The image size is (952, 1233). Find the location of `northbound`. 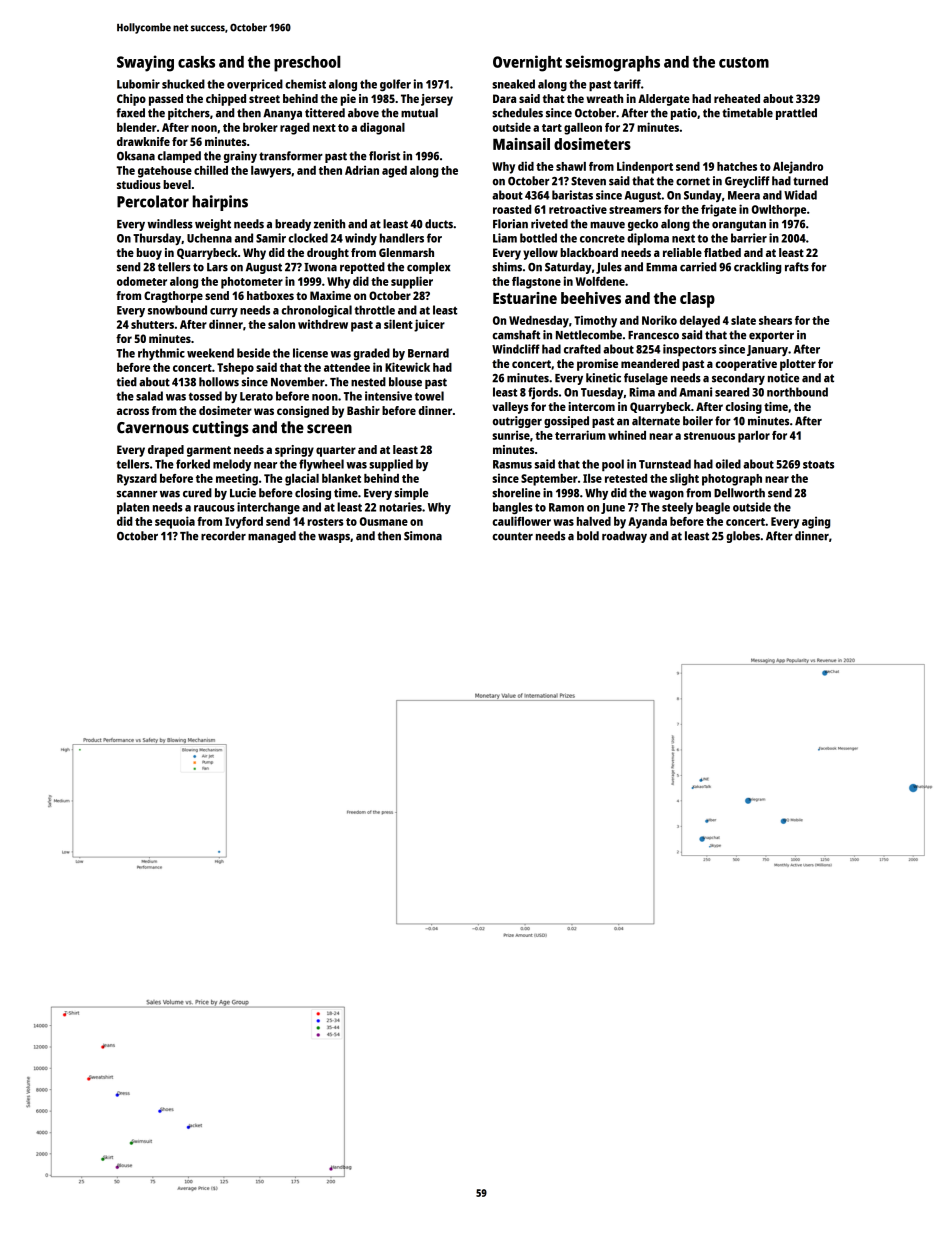

northbound is located at coordinates (797, 392).
